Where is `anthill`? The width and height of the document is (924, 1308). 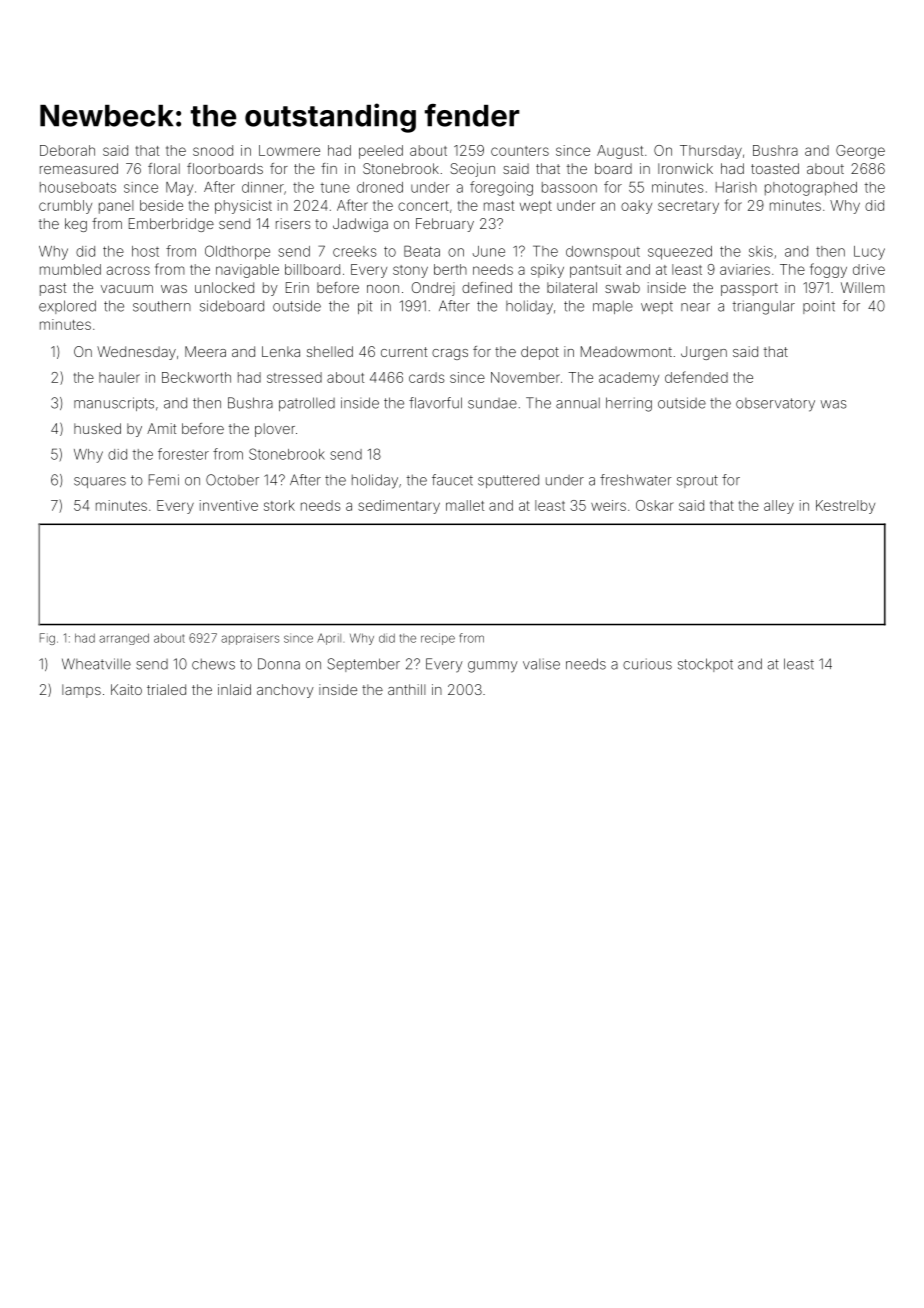
anthill is located at coordinates (406, 689).
